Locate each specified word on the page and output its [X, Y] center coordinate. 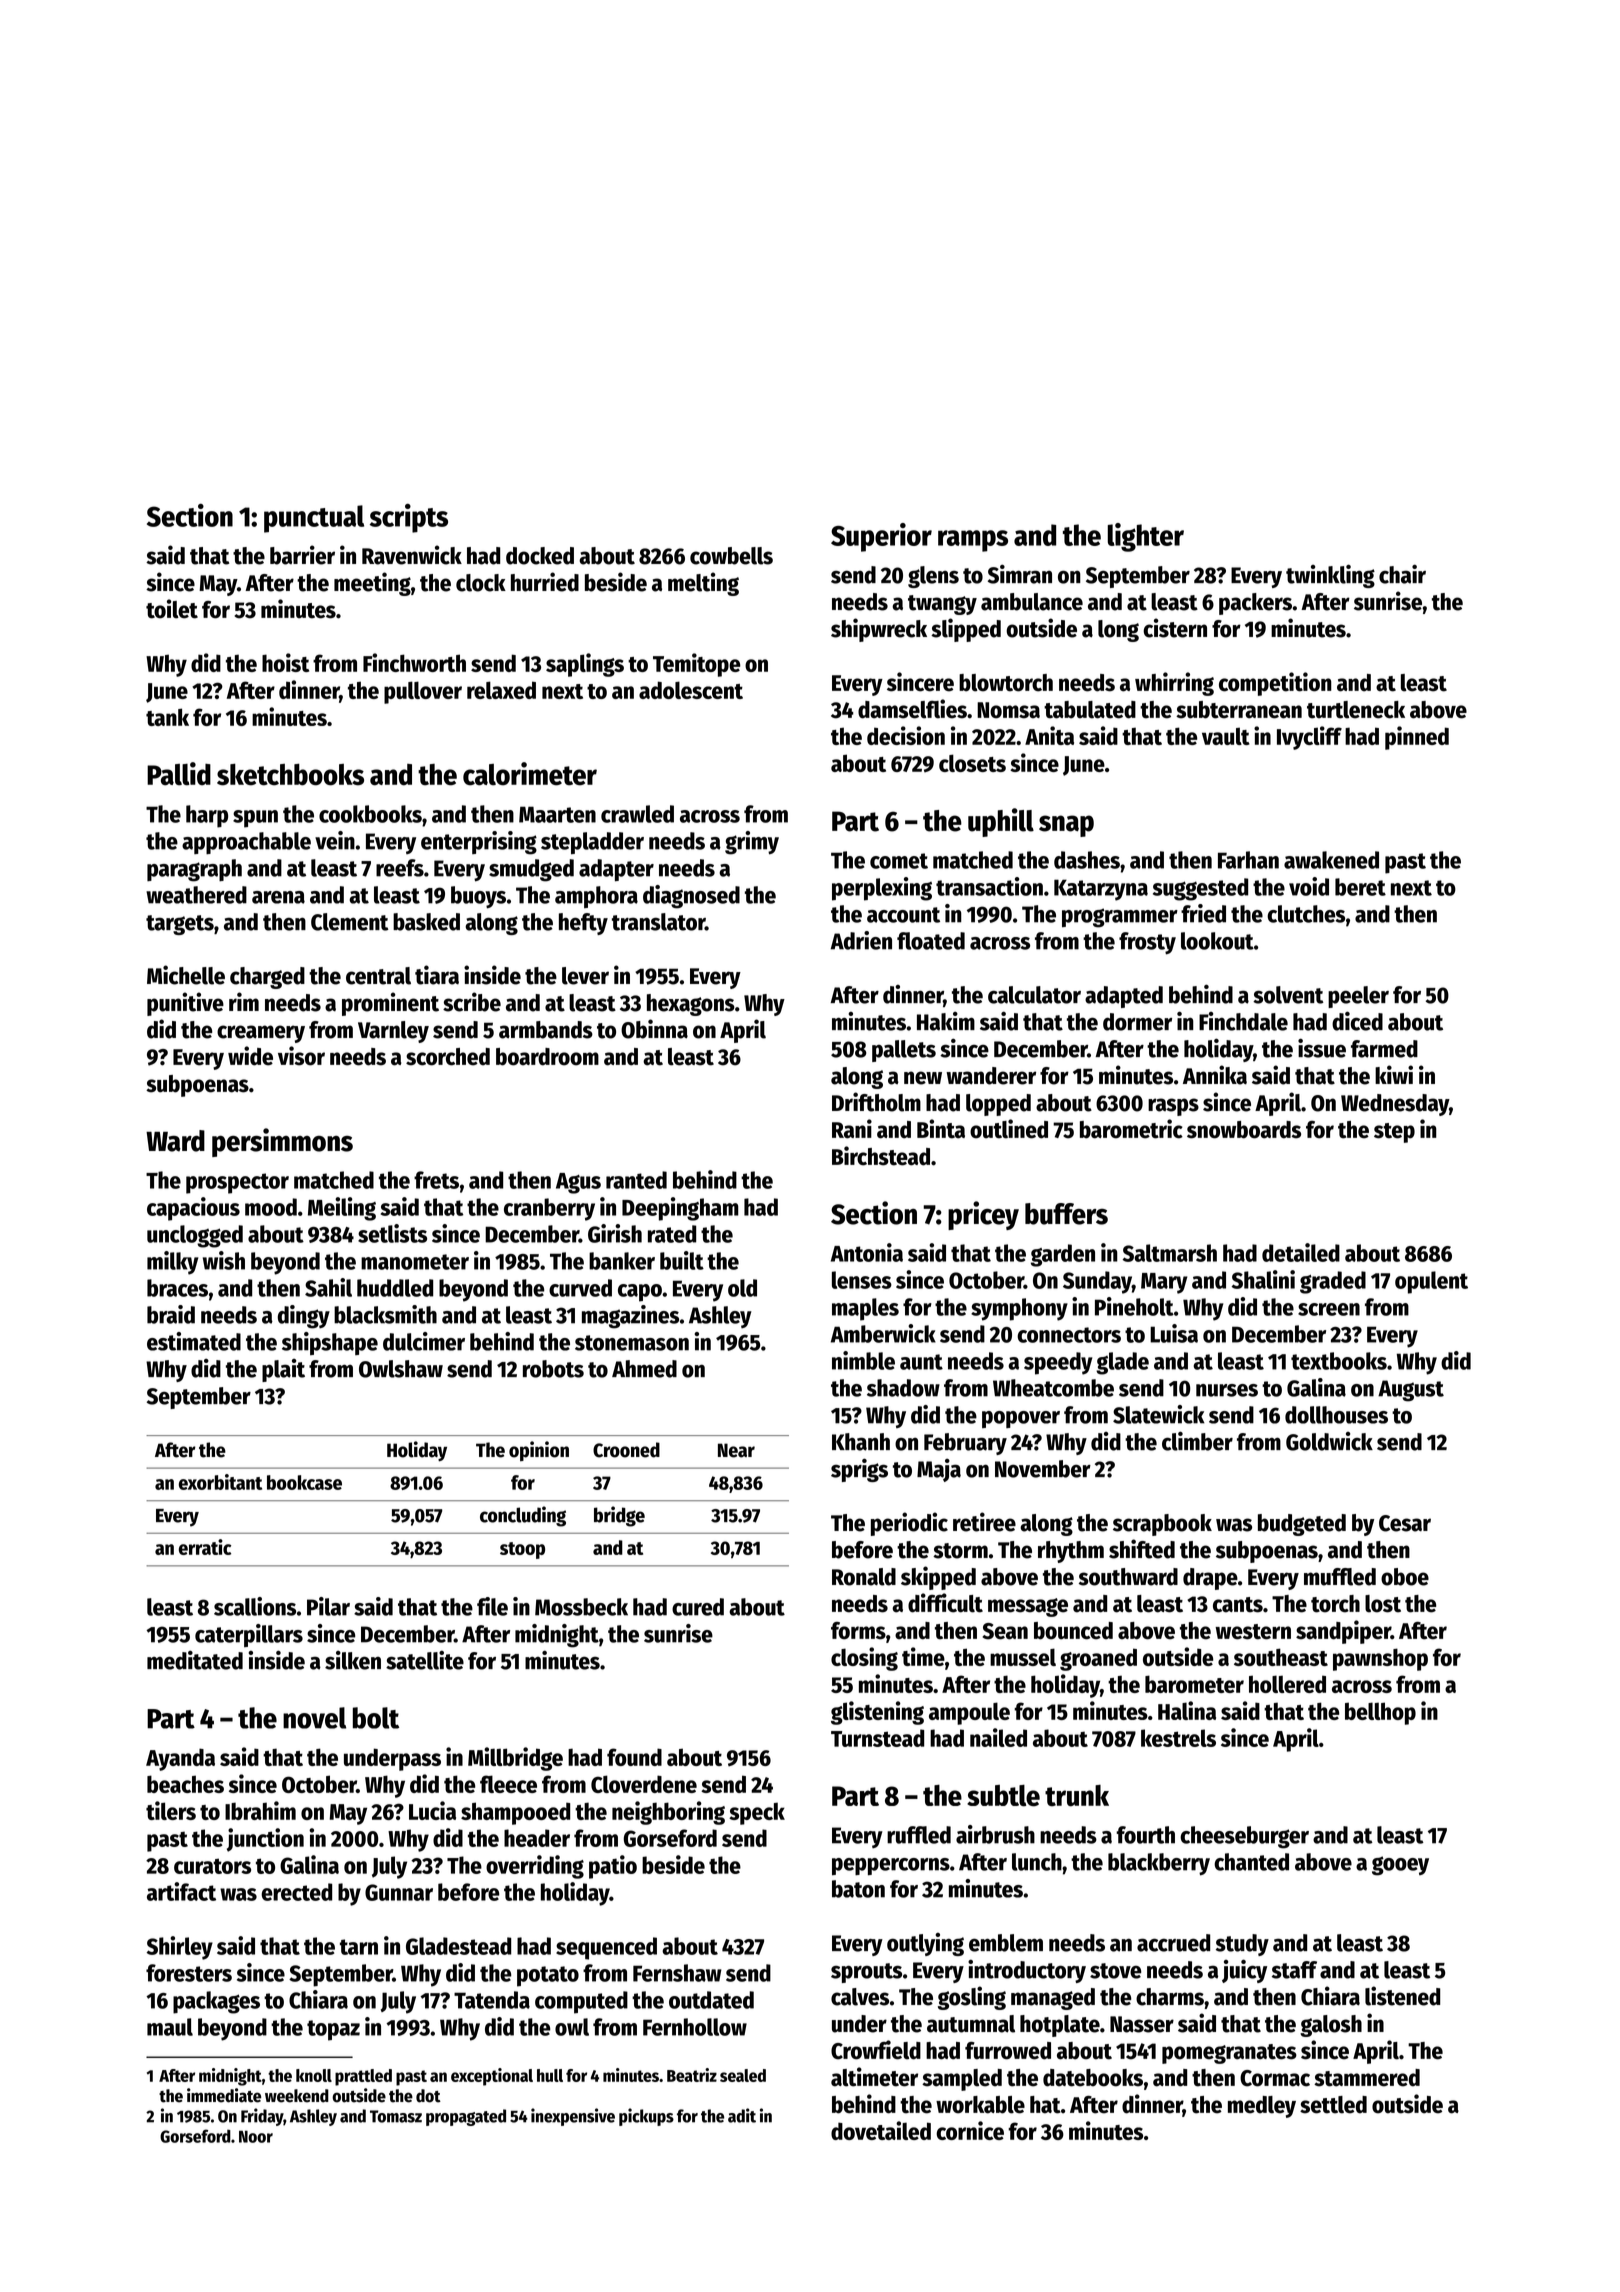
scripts [409, 518]
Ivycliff [1309, 738]
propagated [466, 2117]
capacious [193, 1209]
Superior [881, 537]
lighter [1146, 537]
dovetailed [881, 2130]
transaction [989, 886]
